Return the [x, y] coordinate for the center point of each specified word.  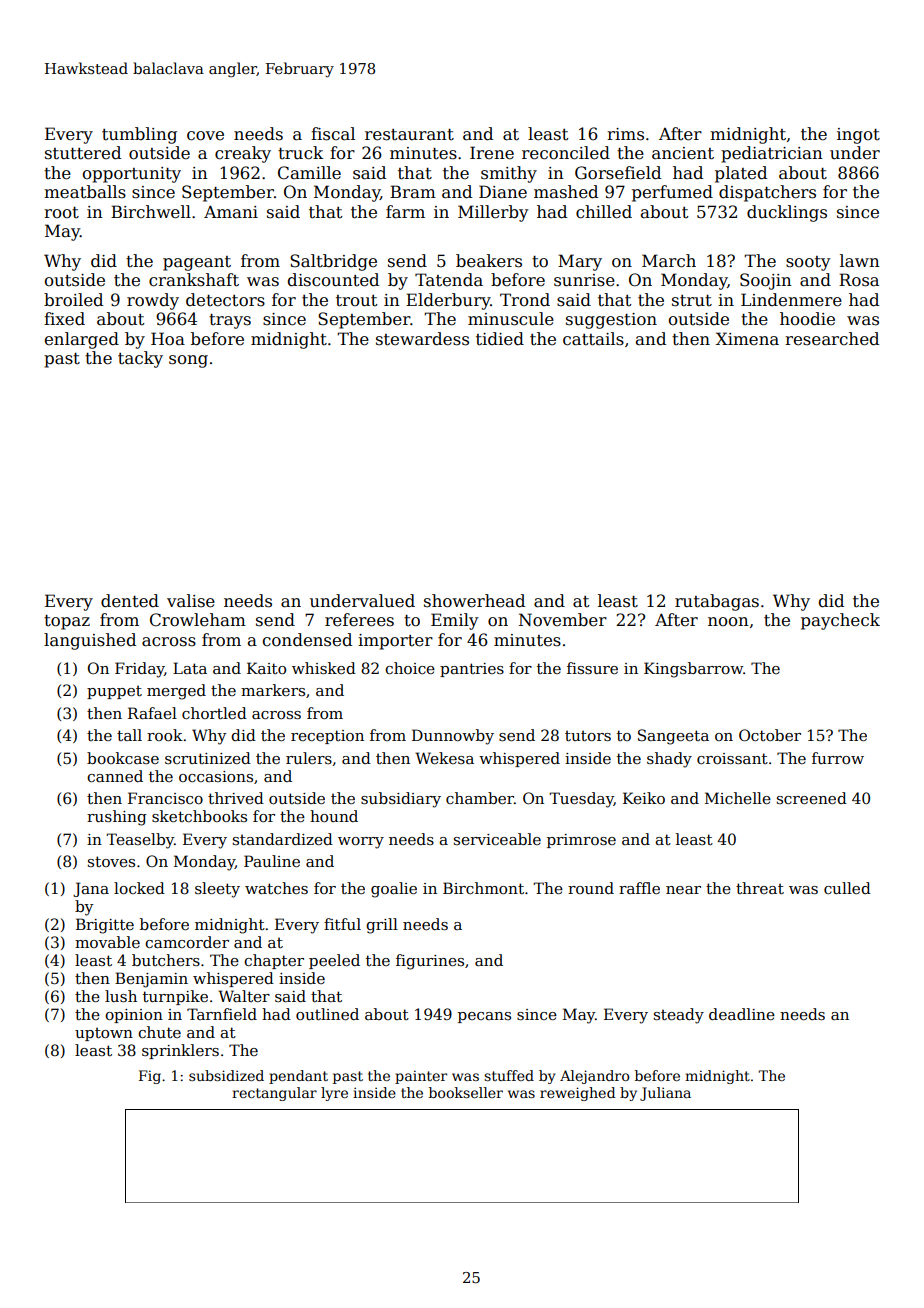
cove [205, 136]
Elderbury [448, 301]
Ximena [747, 339]
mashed [566, 192]
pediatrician [772, 154]
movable [107, 942]
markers [273, 690]
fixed [64, 319]
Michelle [738, 798]
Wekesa [444, 758]
